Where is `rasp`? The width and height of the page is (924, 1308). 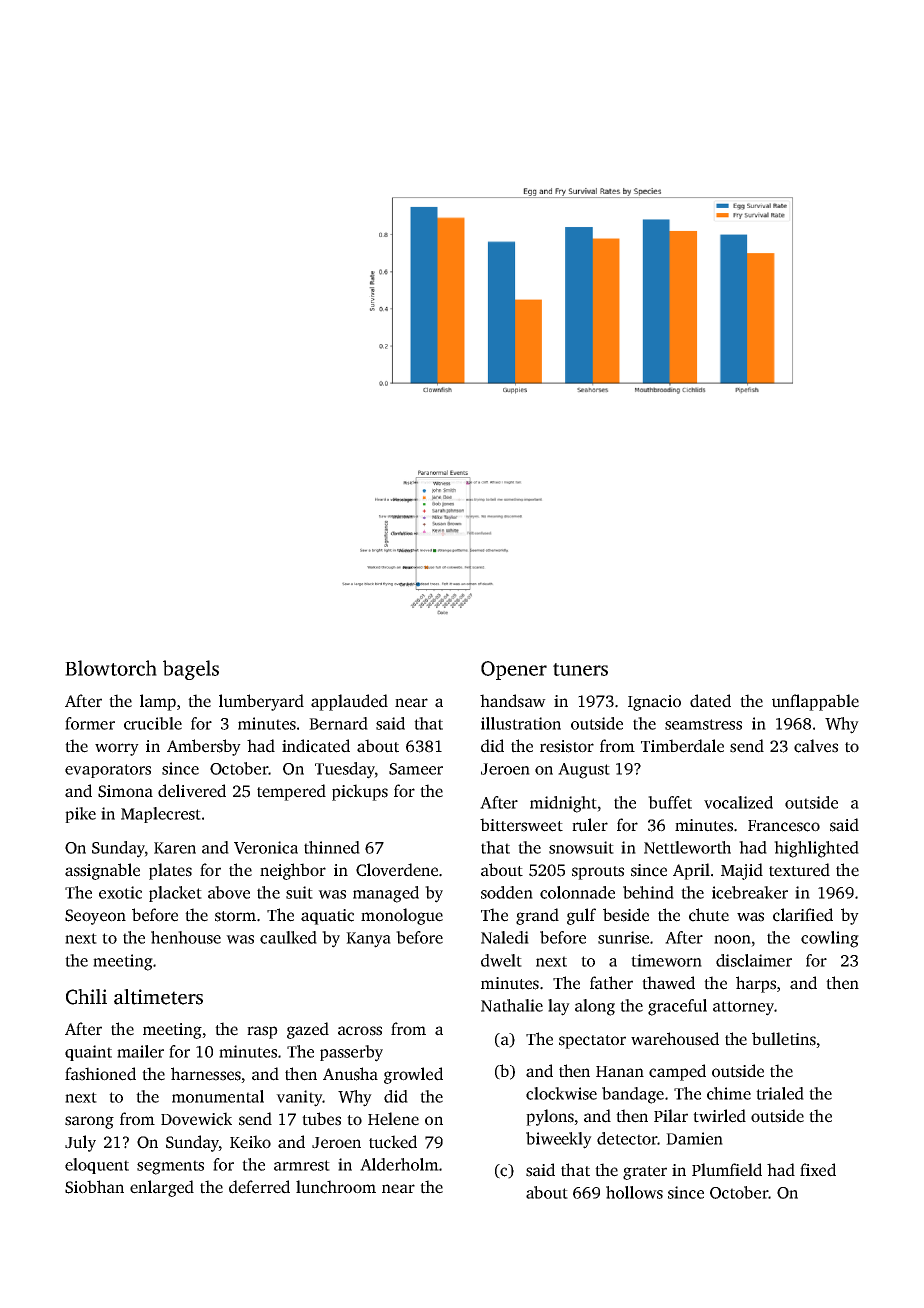
rasp is located at coordinates (262, 1032).
